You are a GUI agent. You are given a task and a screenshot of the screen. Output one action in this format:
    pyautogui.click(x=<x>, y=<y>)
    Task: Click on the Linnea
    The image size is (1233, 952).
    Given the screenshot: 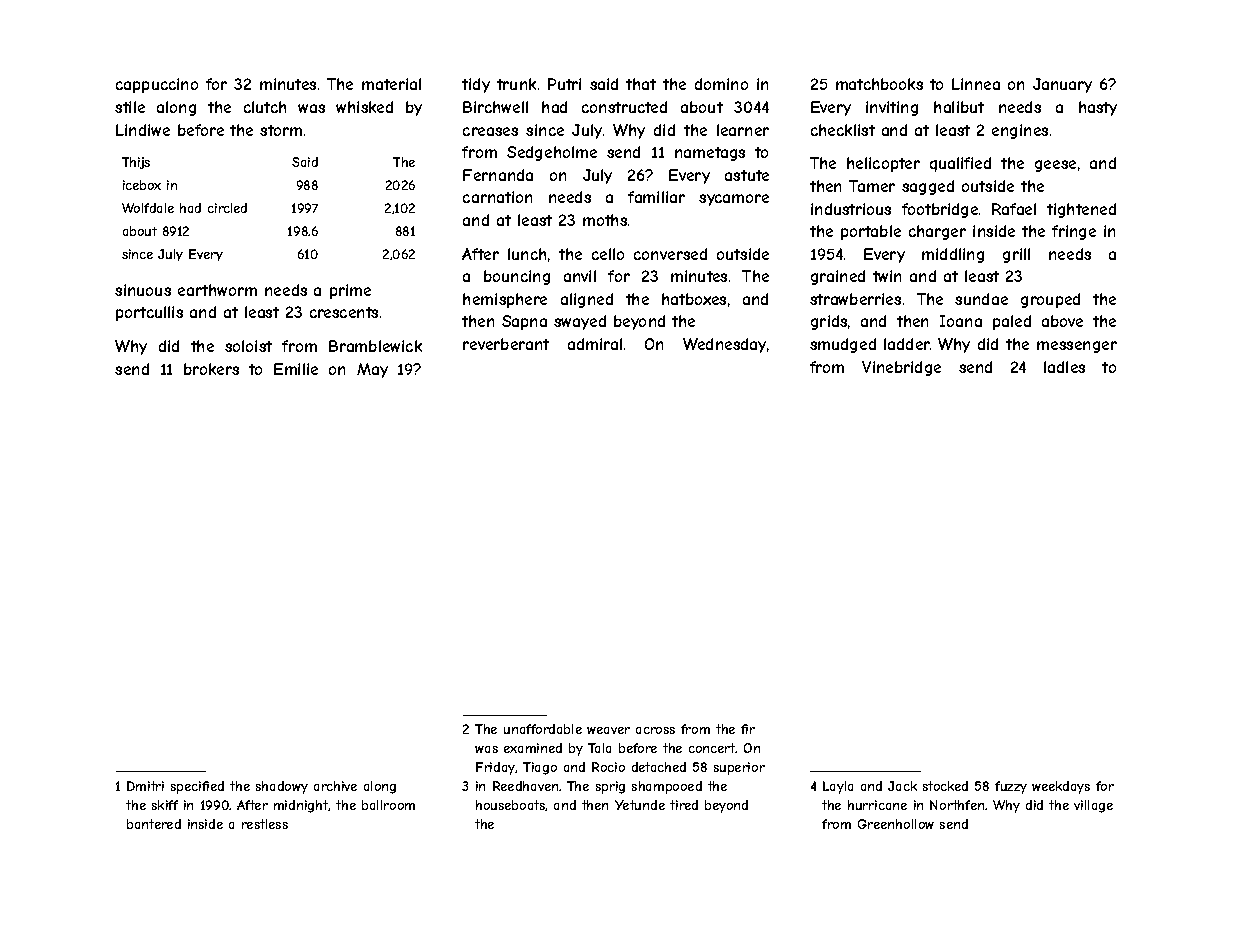 What is the action you would take?
    pyautogui.click(x=976, y=84)
